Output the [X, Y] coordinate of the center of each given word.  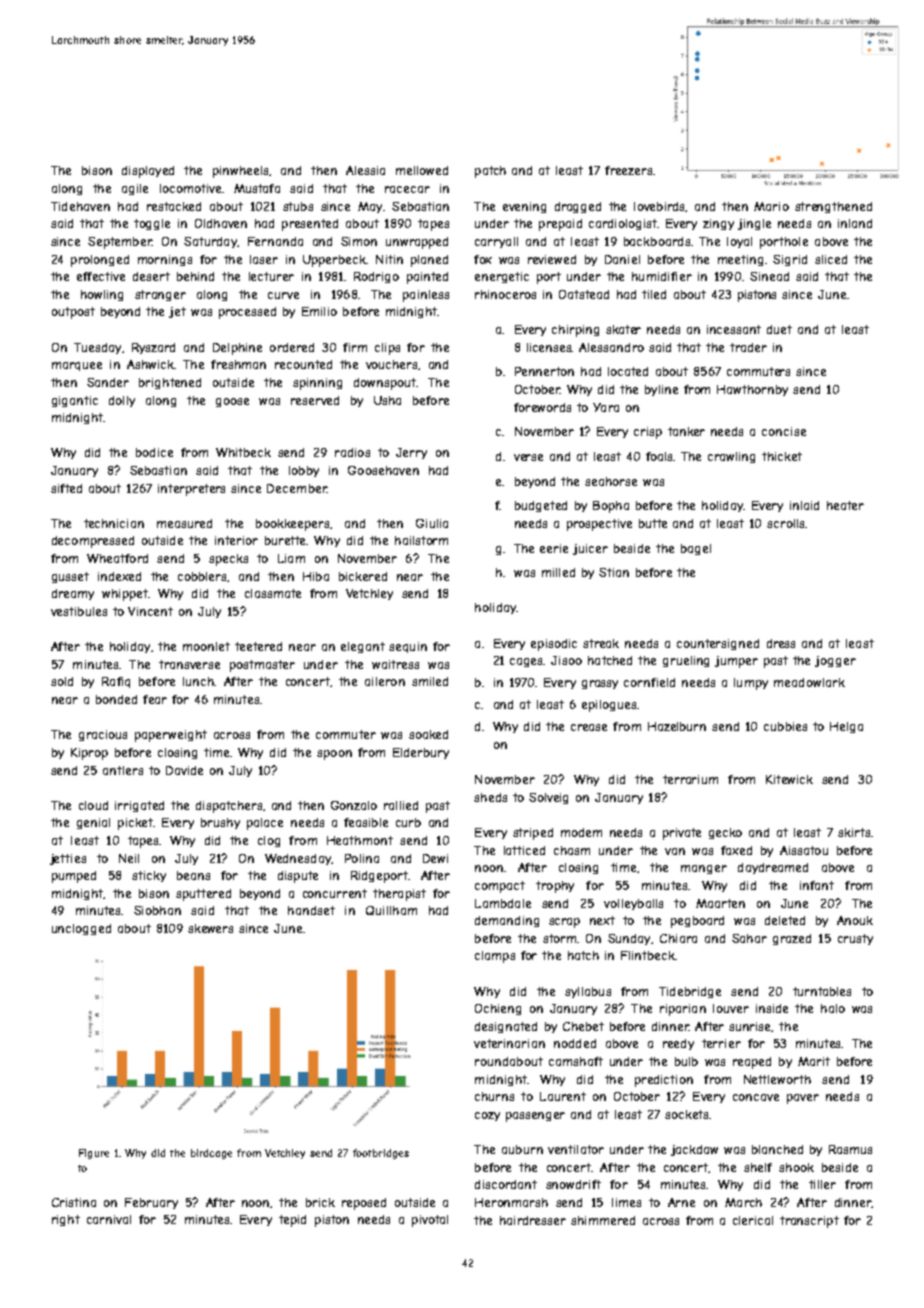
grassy [600, 684]
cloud [93, 805]
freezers [628, 170]
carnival [109, 1219]
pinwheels [240, 172]
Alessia [365, 170]
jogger [835, 661]
